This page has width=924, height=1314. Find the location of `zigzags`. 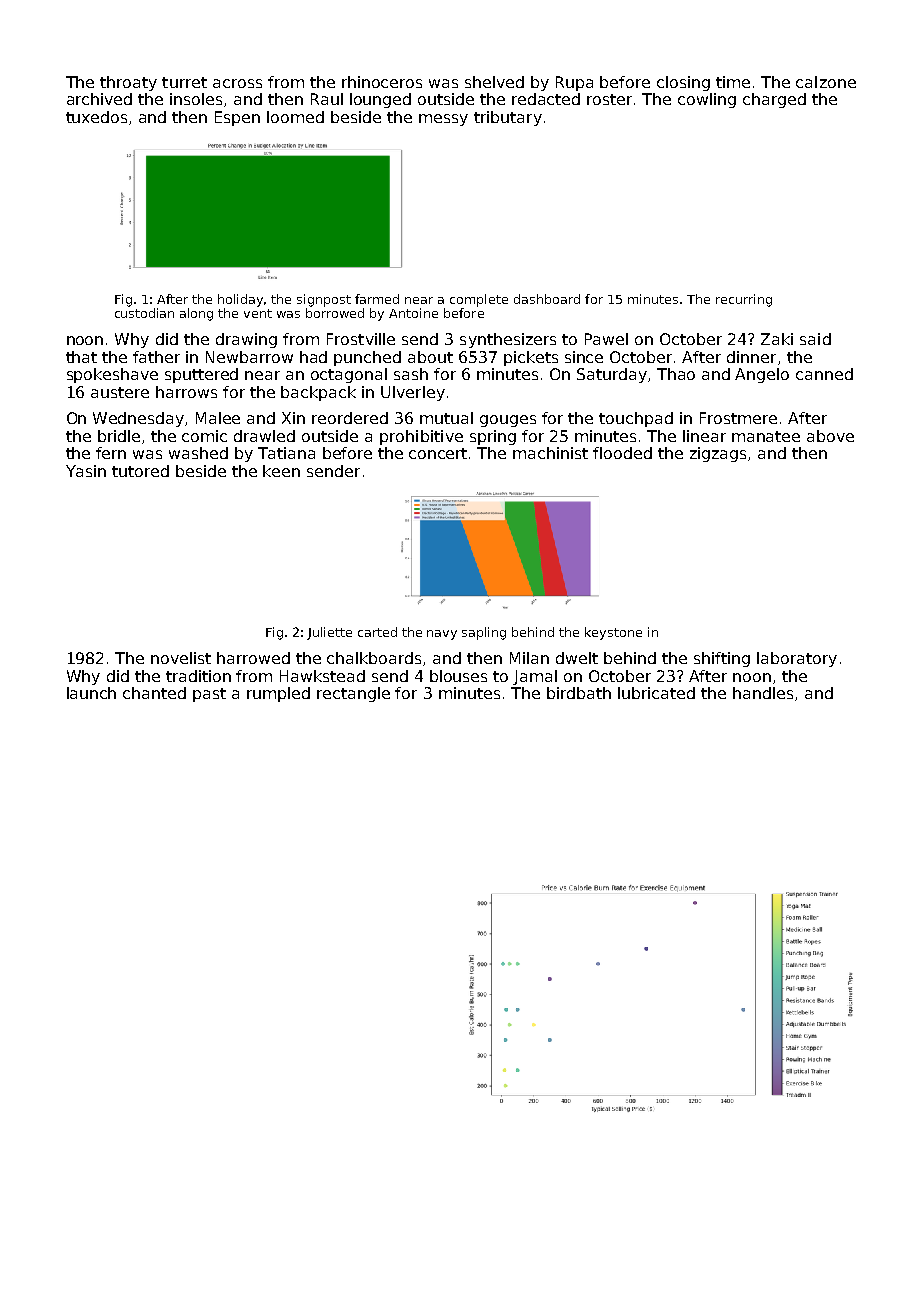

zigzags is located at coordinates (718, 454).
